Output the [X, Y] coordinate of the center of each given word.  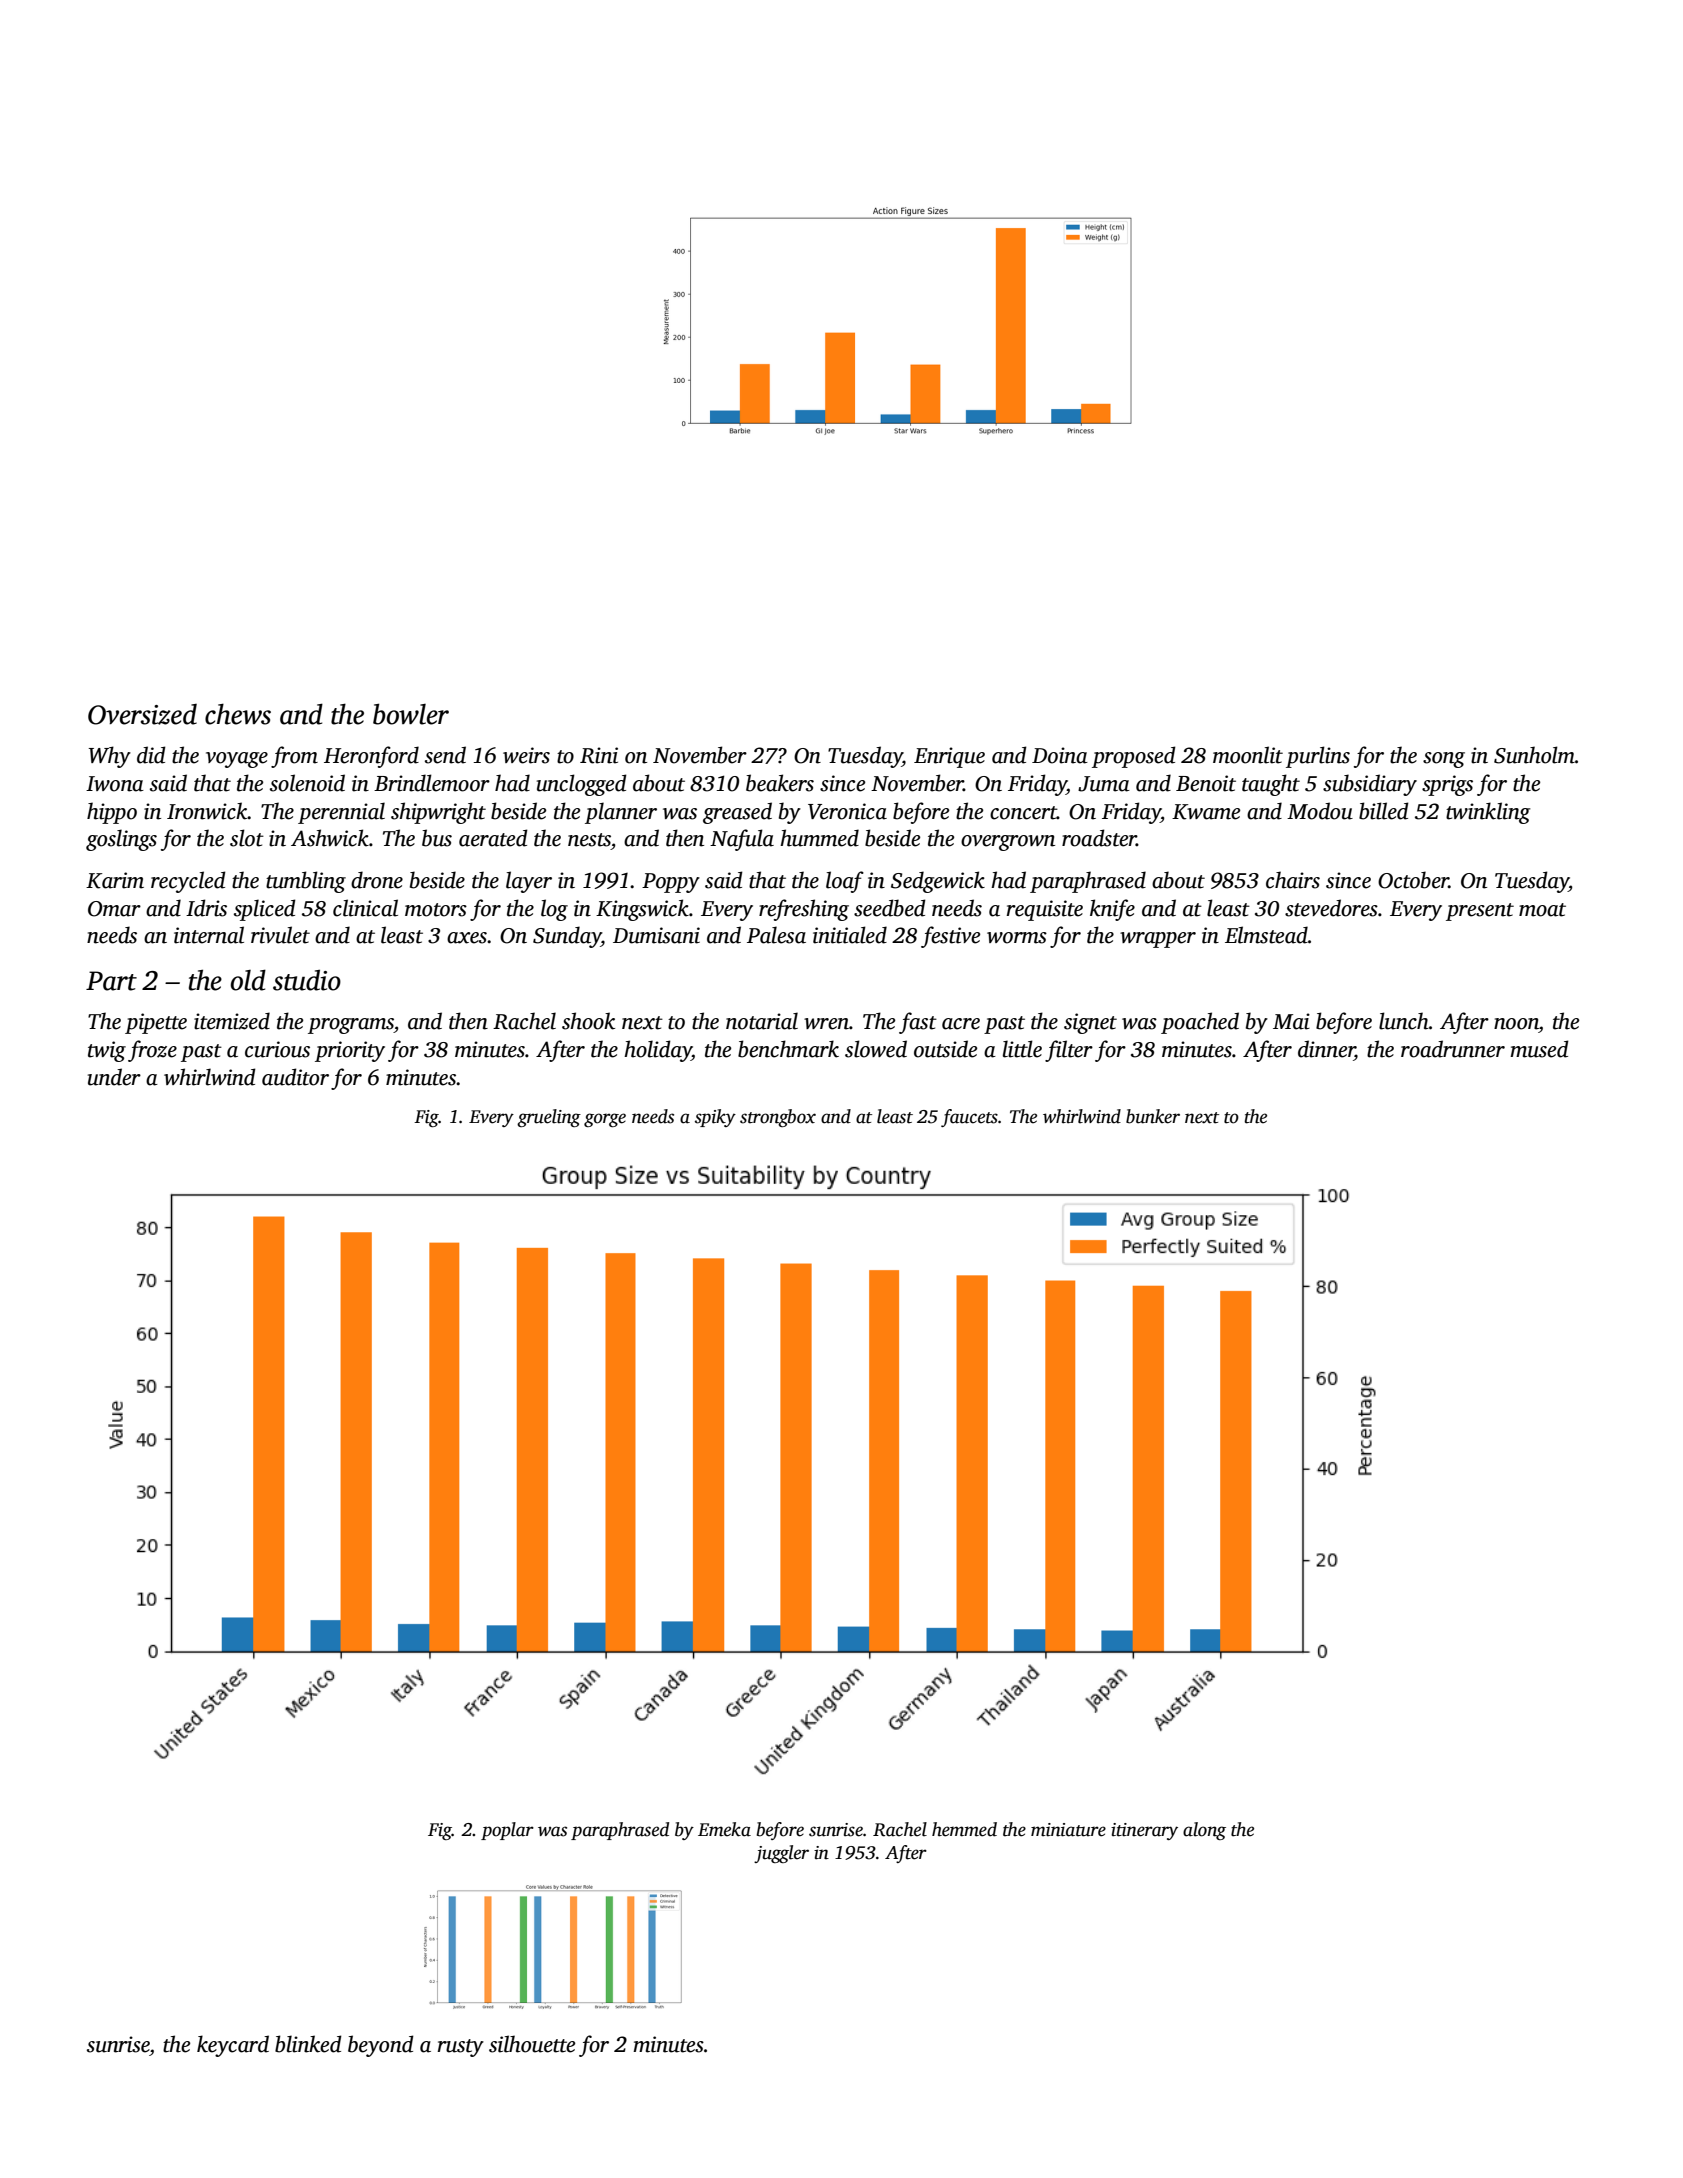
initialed [850, 935]
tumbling [306, 882]
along [1204, 1831]
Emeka [724, 1829]
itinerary [1144, 1831]
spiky [715, 1118]
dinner [1326, 1050]
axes [467, 938]
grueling [549, 1118]
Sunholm [1534, 755]
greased [737, 813]
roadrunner [1453, 1049]
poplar [507, 1831]
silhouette [532, 2044]
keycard [233, 2046]
